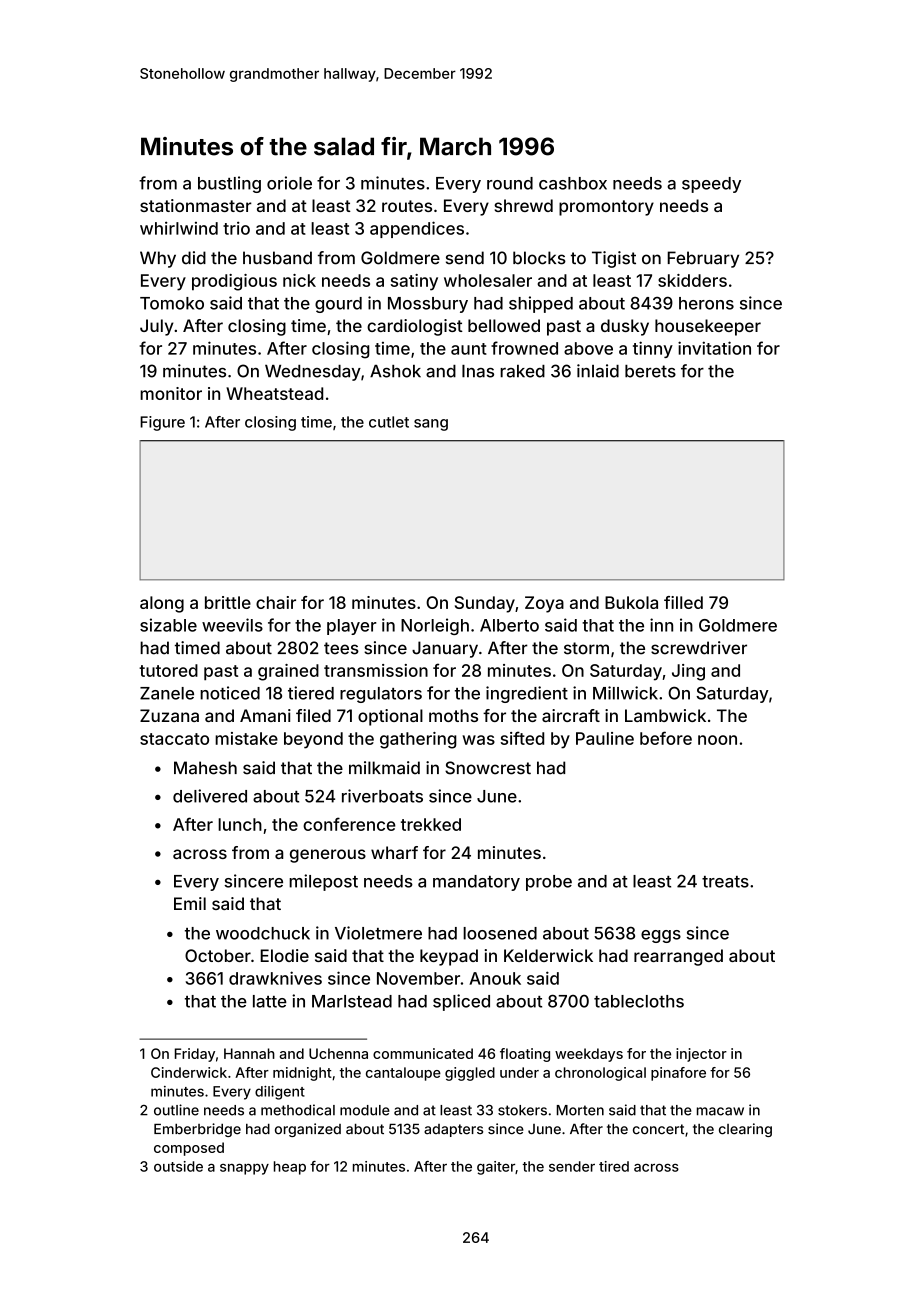 This screenshot has height=1314, width=924. Describe the element at coordinates (365, 1110) in the screenshot. I see `module` at that location.
